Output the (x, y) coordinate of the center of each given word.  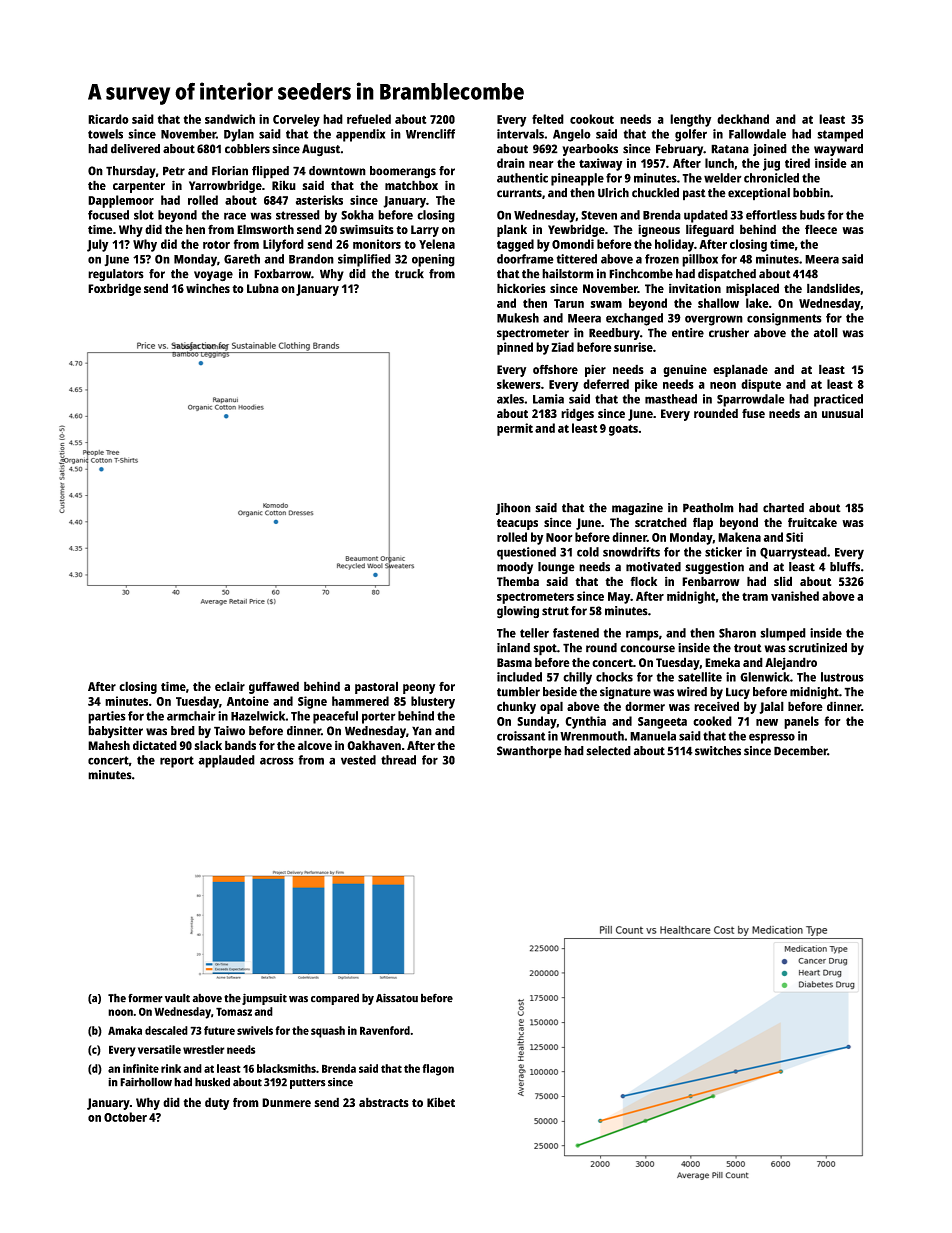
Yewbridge (576, 230)
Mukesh (518, 318)
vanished (795, 596)
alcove (315, 745)
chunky (516, 707)
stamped (840, 135)
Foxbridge (114, 289)
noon (120, 1012)
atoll (826, 333)
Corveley (296, 120)
